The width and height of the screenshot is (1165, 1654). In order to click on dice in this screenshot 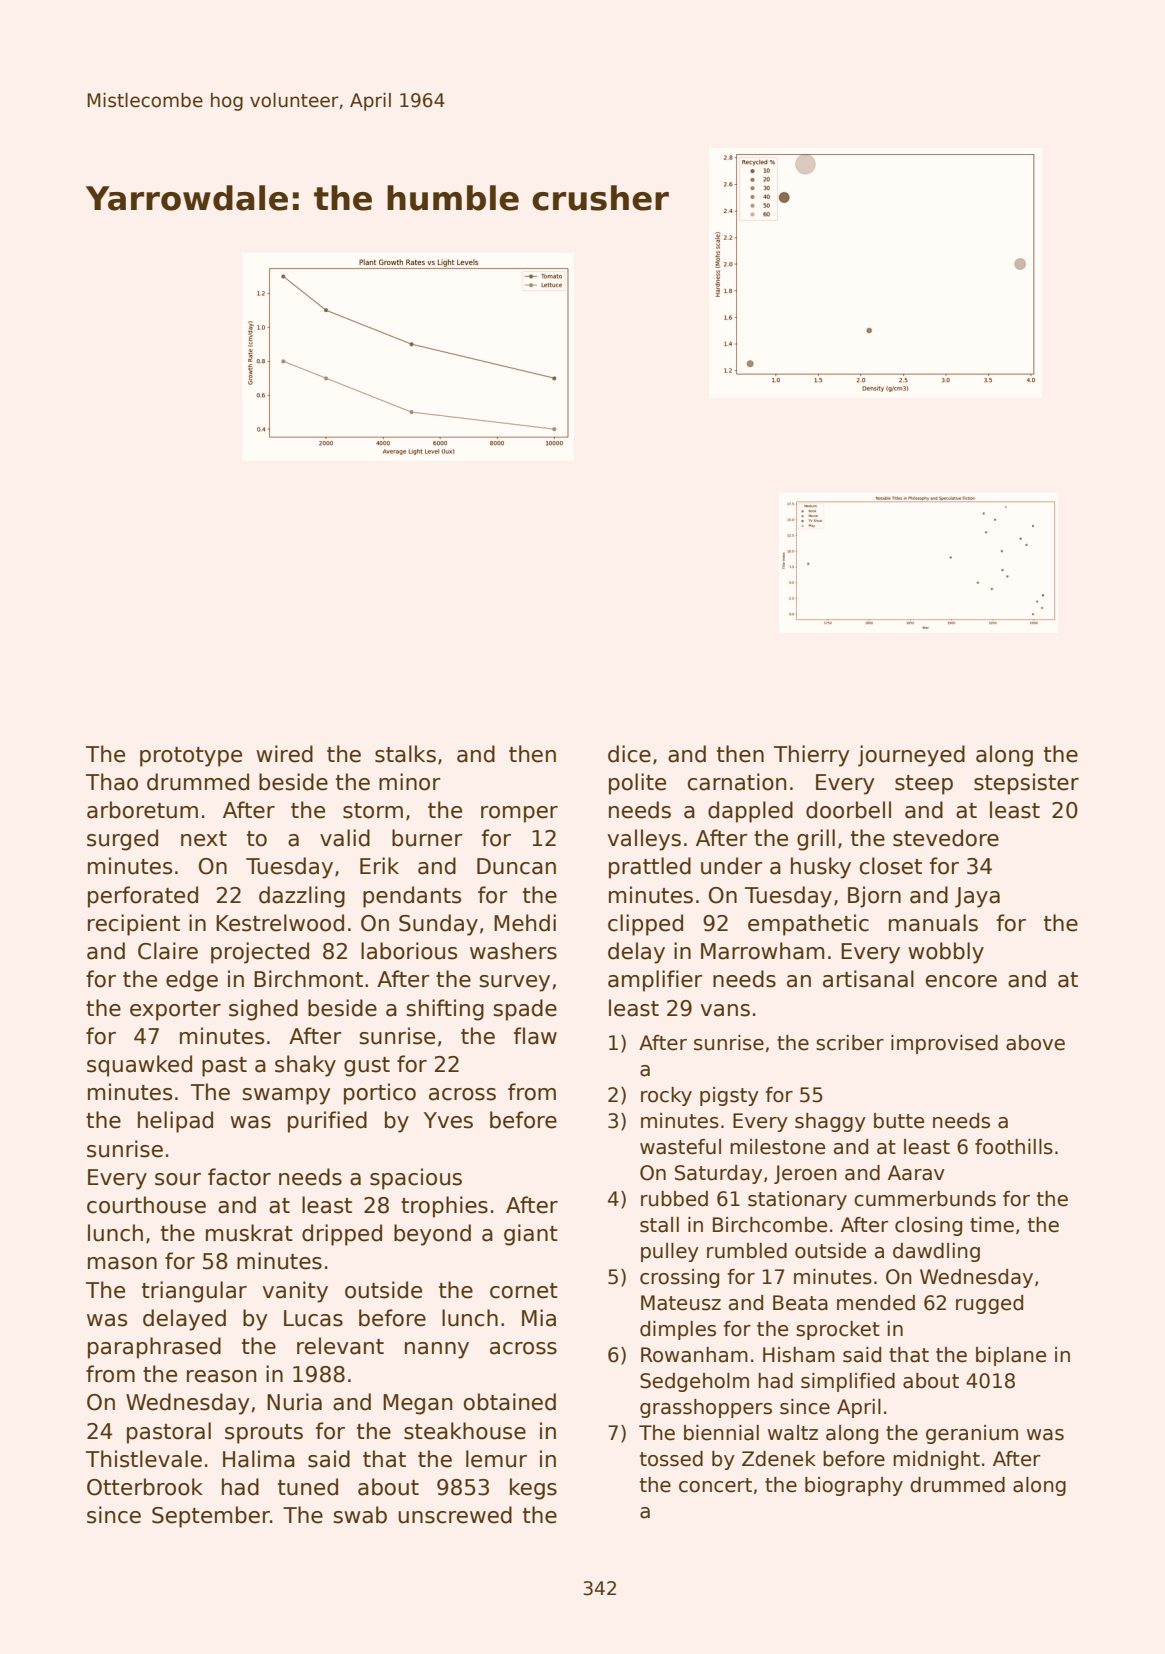, I will do `click(629, 754)`.
